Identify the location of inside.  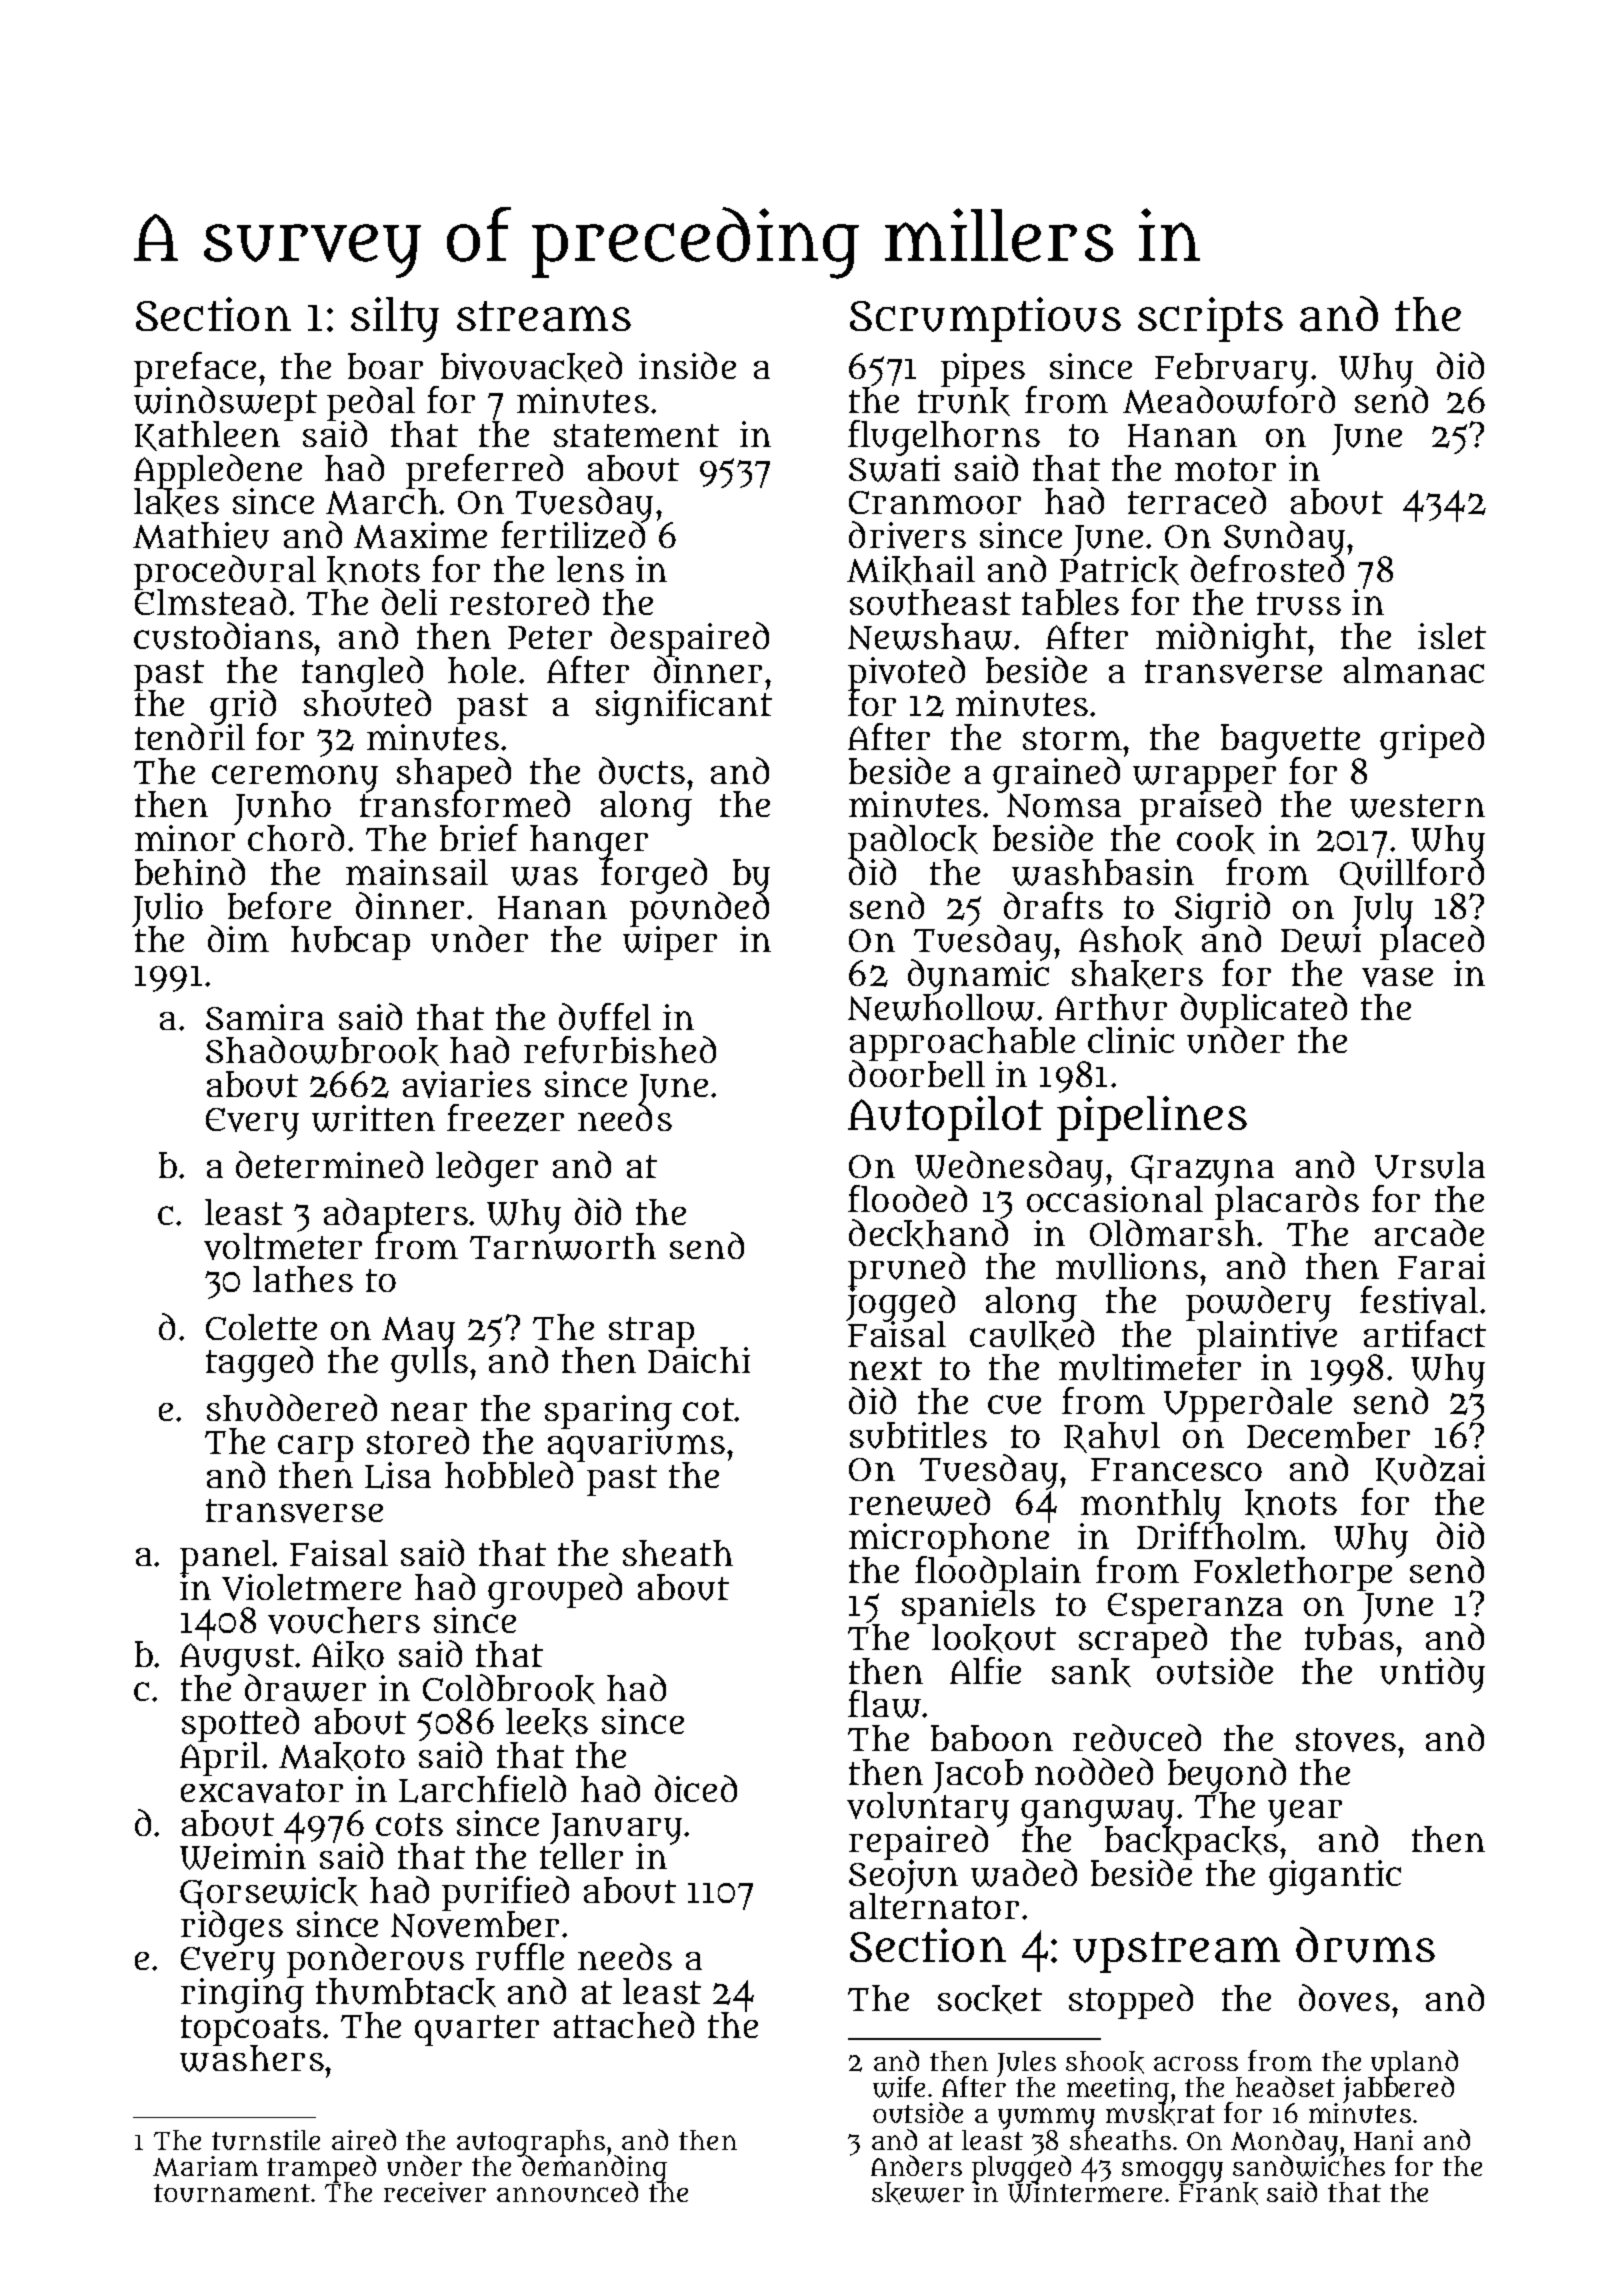
(687, 365).
